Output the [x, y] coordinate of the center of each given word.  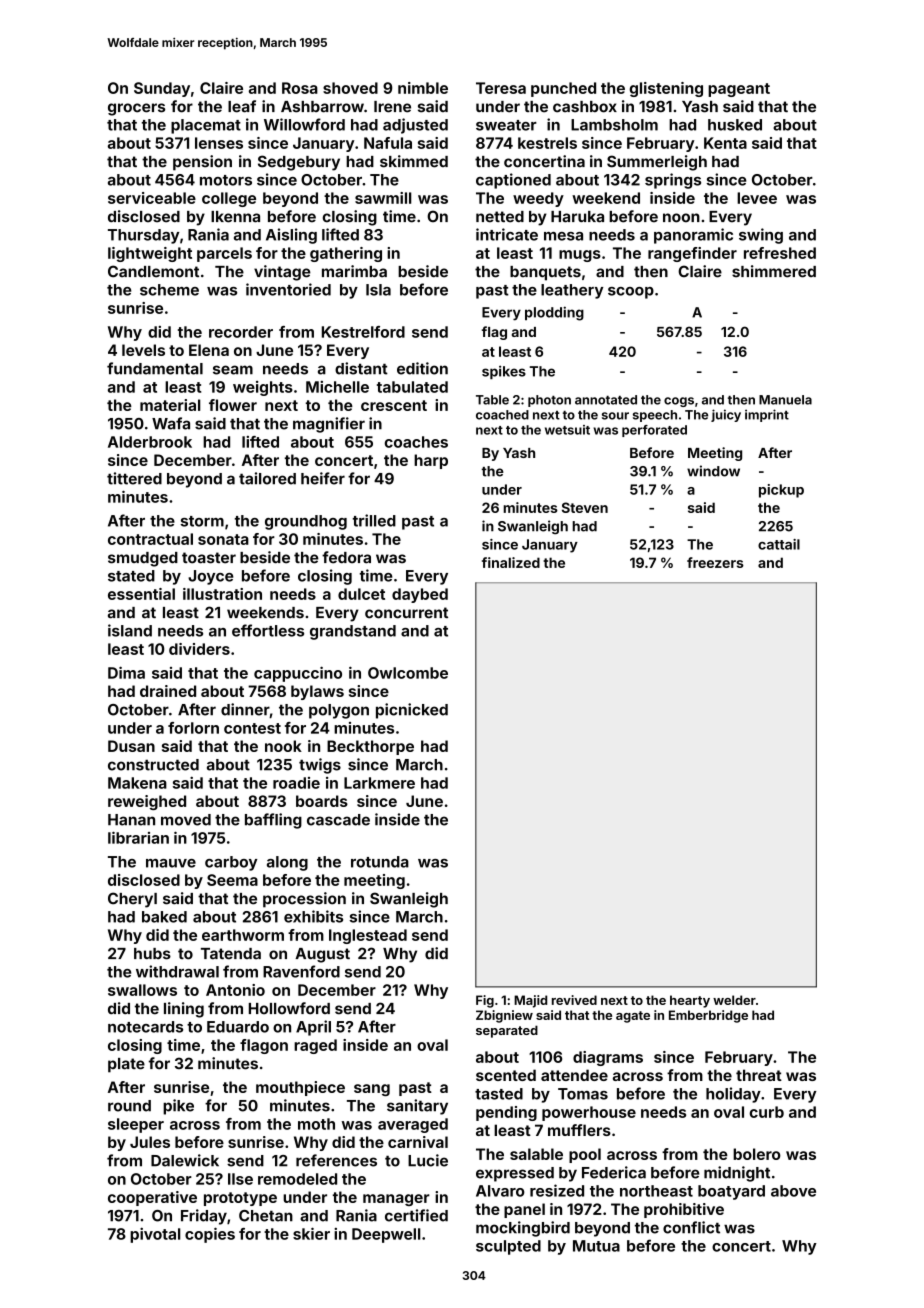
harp [431, 461]
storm [202, 521]
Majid [530, 1001]
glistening [666, 89]
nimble [423, 88]
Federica [614, 1172]
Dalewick [185, 1160]
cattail [779, 544]
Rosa [300, 88]
